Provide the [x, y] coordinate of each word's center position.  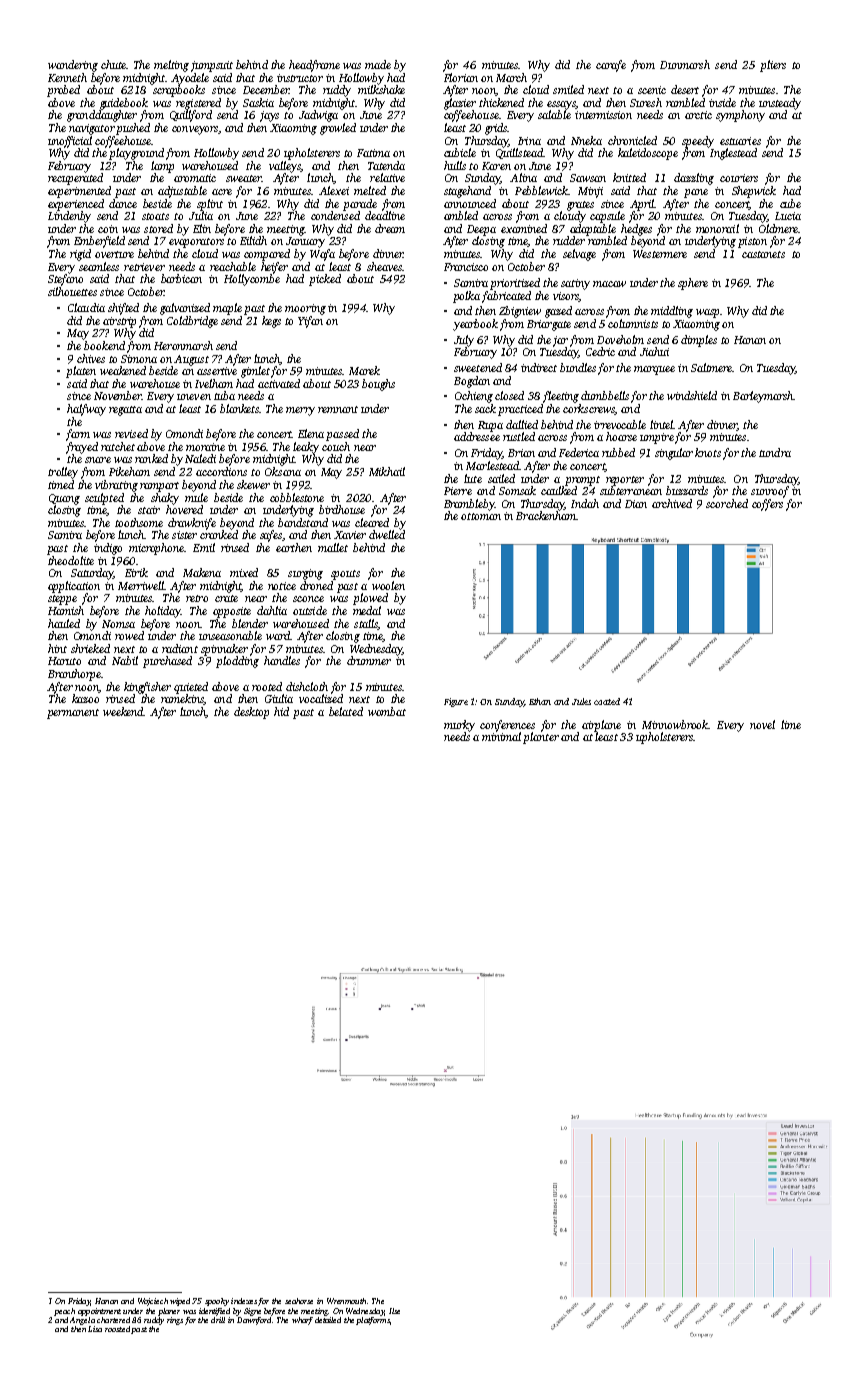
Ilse [394, 1311]
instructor [300, 78]
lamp [162, 167]
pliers [773, 66]
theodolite [71, 560]
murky [459, 726]
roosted [117, 1329]
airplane [601, 726]
